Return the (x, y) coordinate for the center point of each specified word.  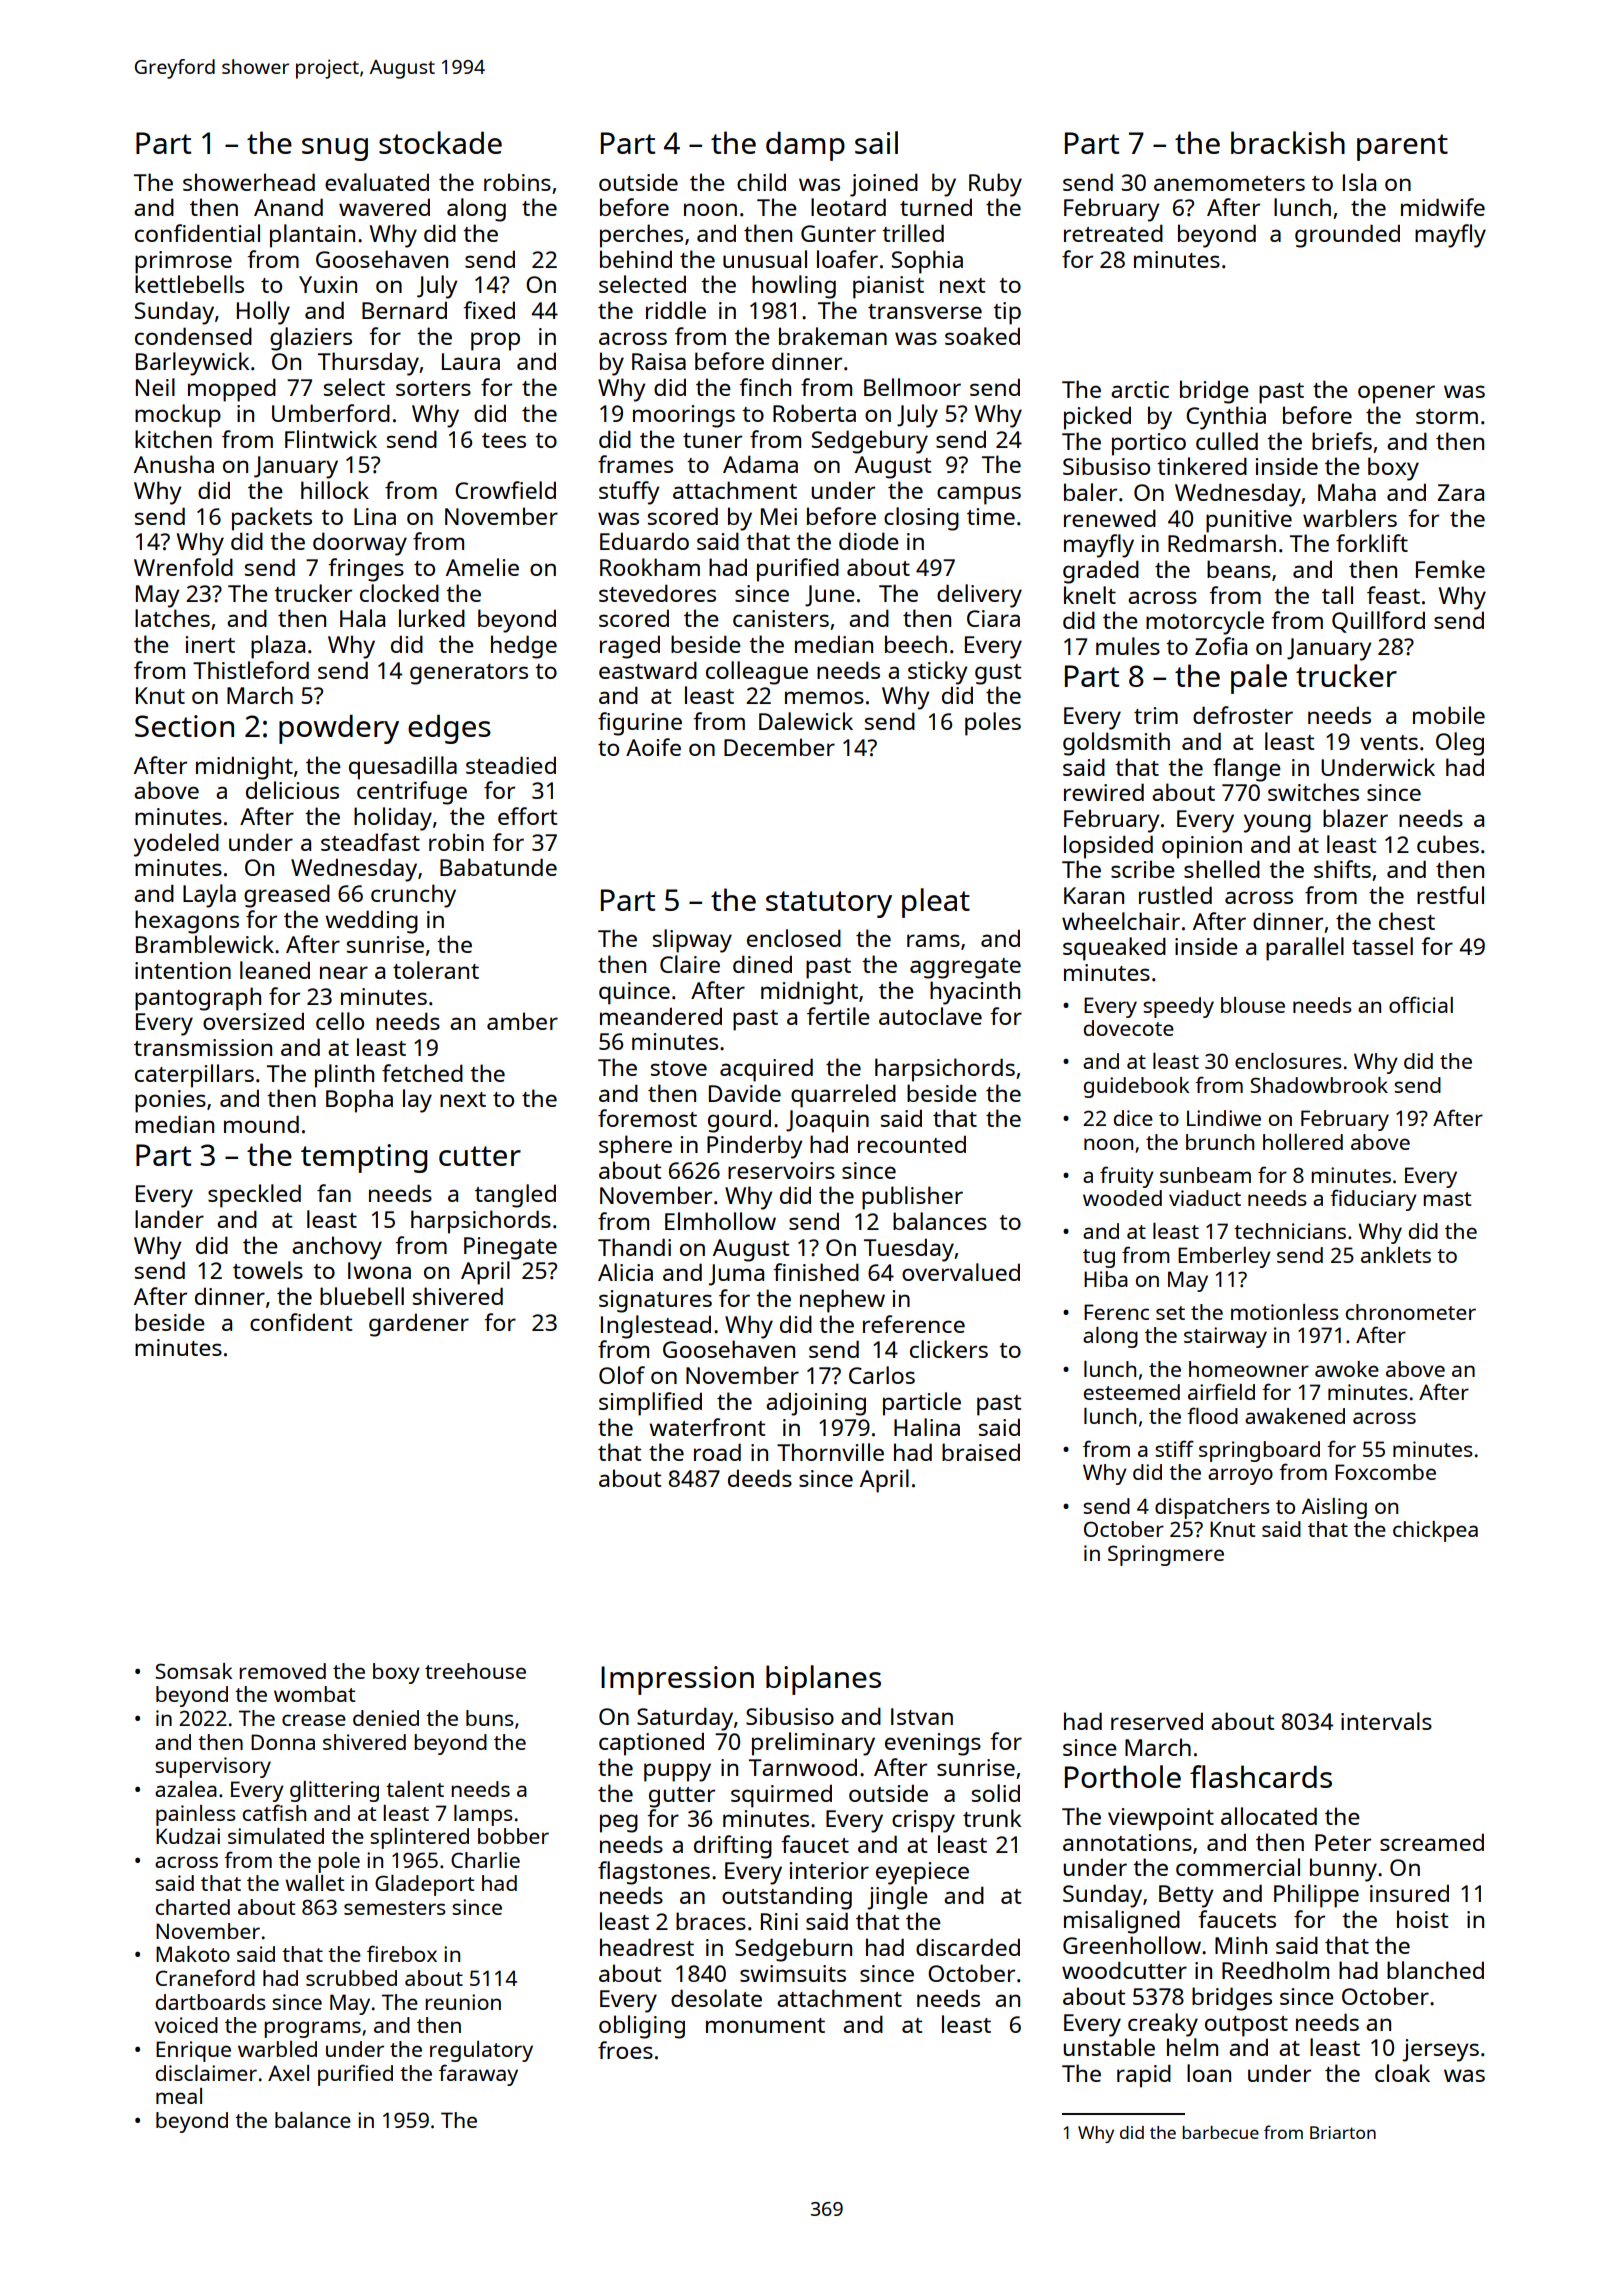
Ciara (993, 618)
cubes (1448, 844)
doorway (360, 544)
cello (340, 1021)
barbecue (1220, 2132)
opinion (1202, 847)
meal (179, 2096)
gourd (739, 1121)
